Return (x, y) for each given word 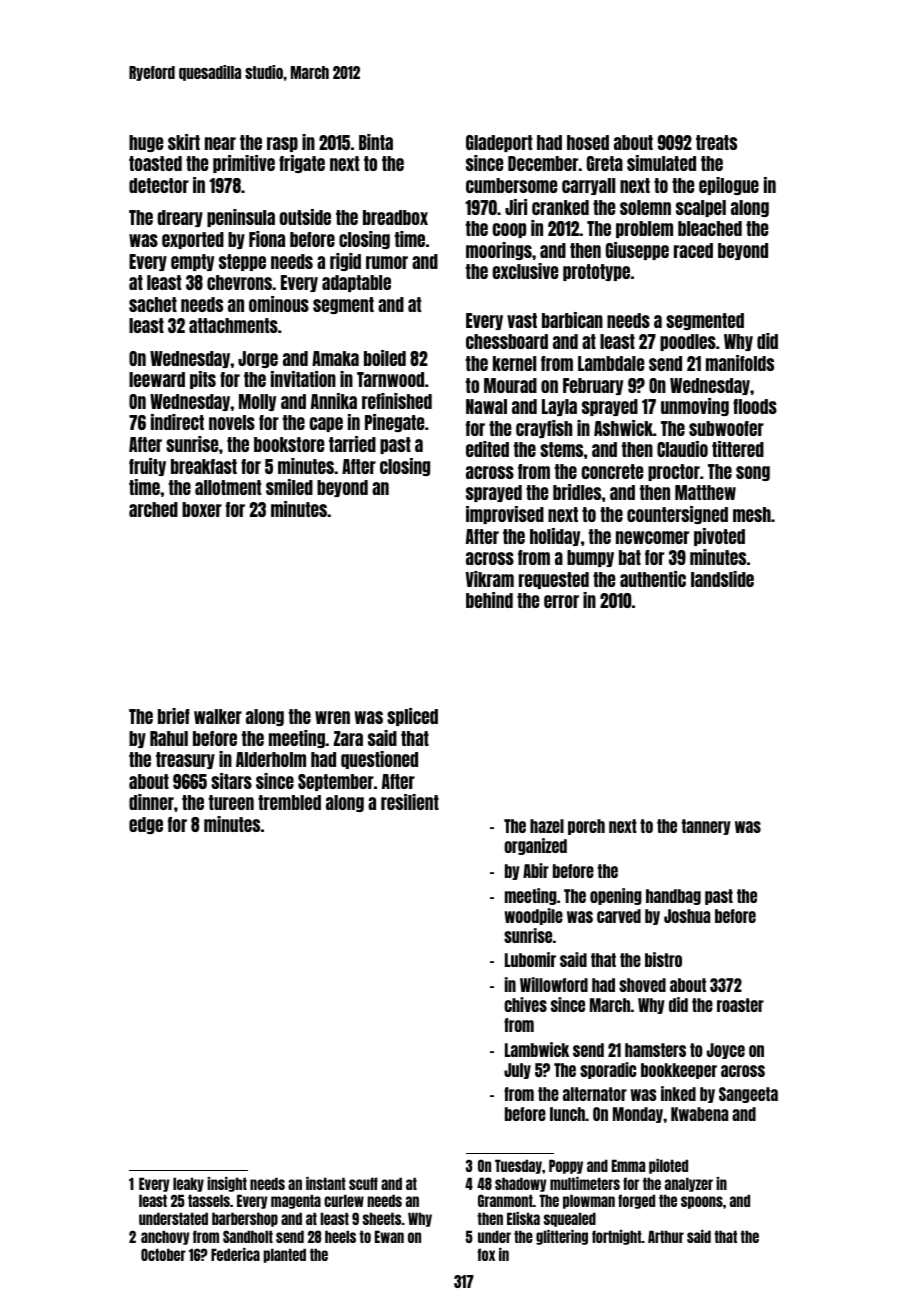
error (561, 601)
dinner (151, 802)
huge (146, 143)
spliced (412, 717)
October (163, 1254)
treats (716, 142)
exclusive (525, 271)
